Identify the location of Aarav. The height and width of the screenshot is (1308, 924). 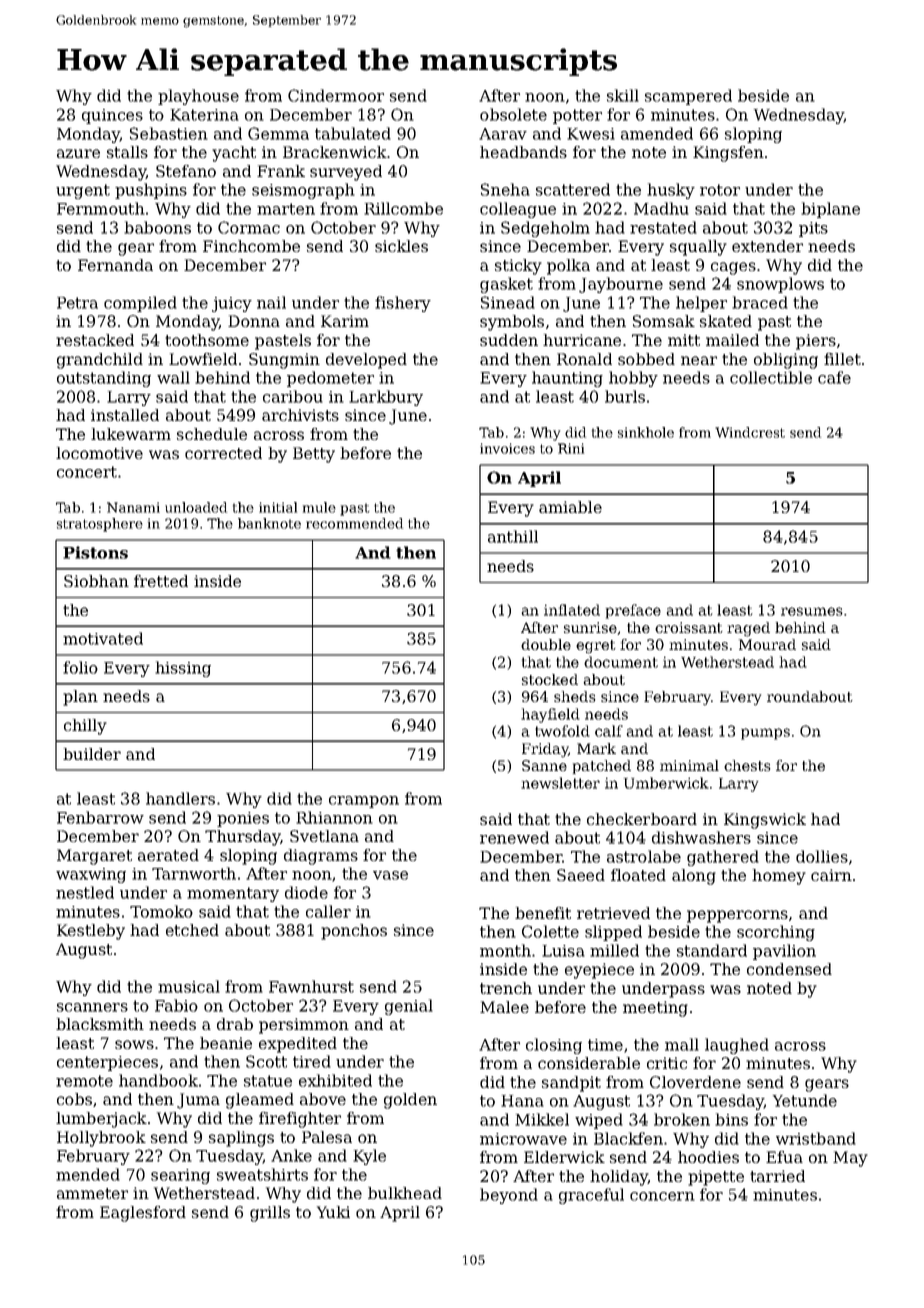
(503, 134).
